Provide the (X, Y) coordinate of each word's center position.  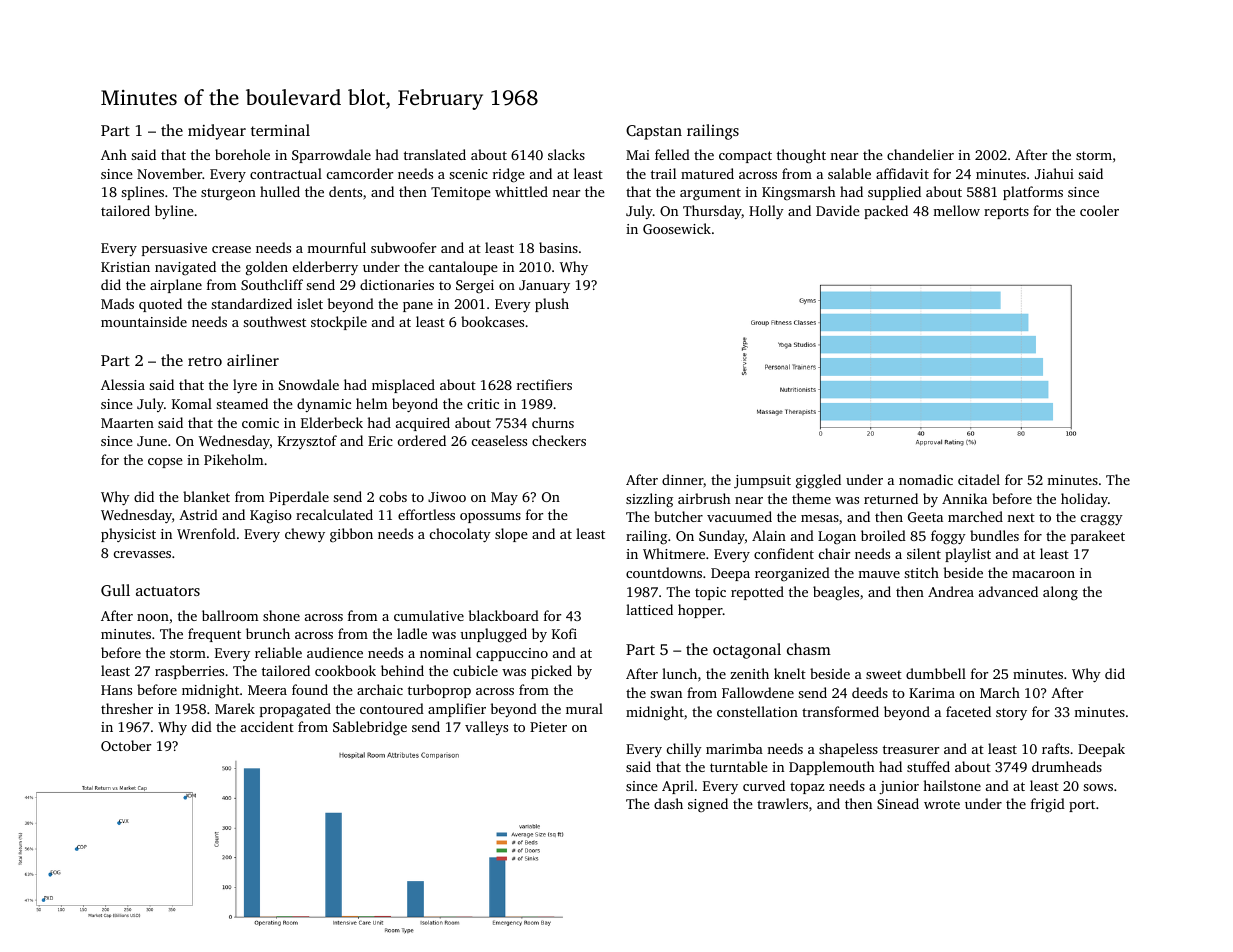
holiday (1084, 500)
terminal (280, 130)
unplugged (493, 635)
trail (663, 173)
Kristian (125, 267)
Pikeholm (233, 459)
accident (267, 726)
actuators (168, 591)
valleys (486, 728)
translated (435, 154)
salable (849, 173)
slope (511, 535)
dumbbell (936, 673)
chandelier (920, 154)
